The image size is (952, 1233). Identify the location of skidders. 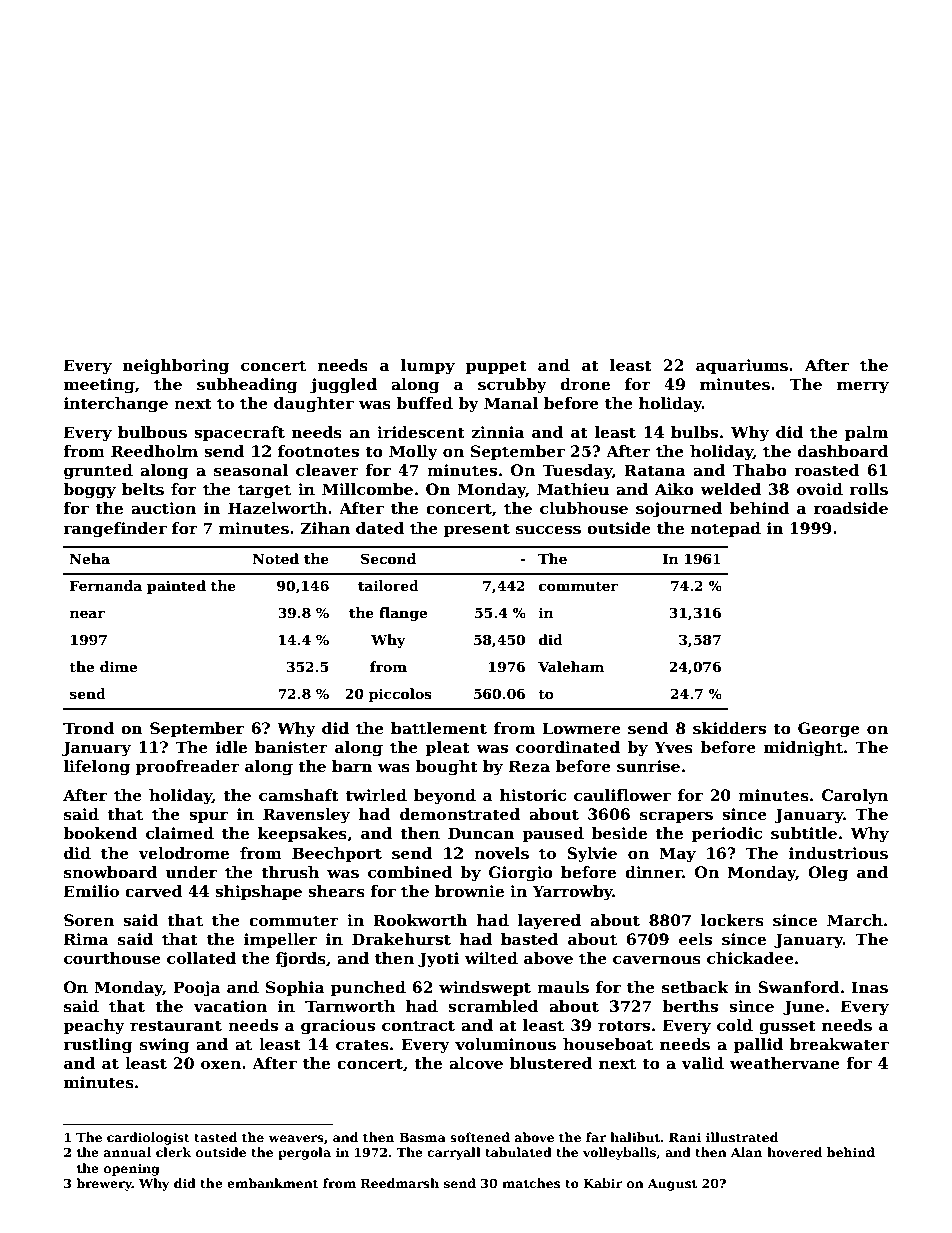
(729, 728).
